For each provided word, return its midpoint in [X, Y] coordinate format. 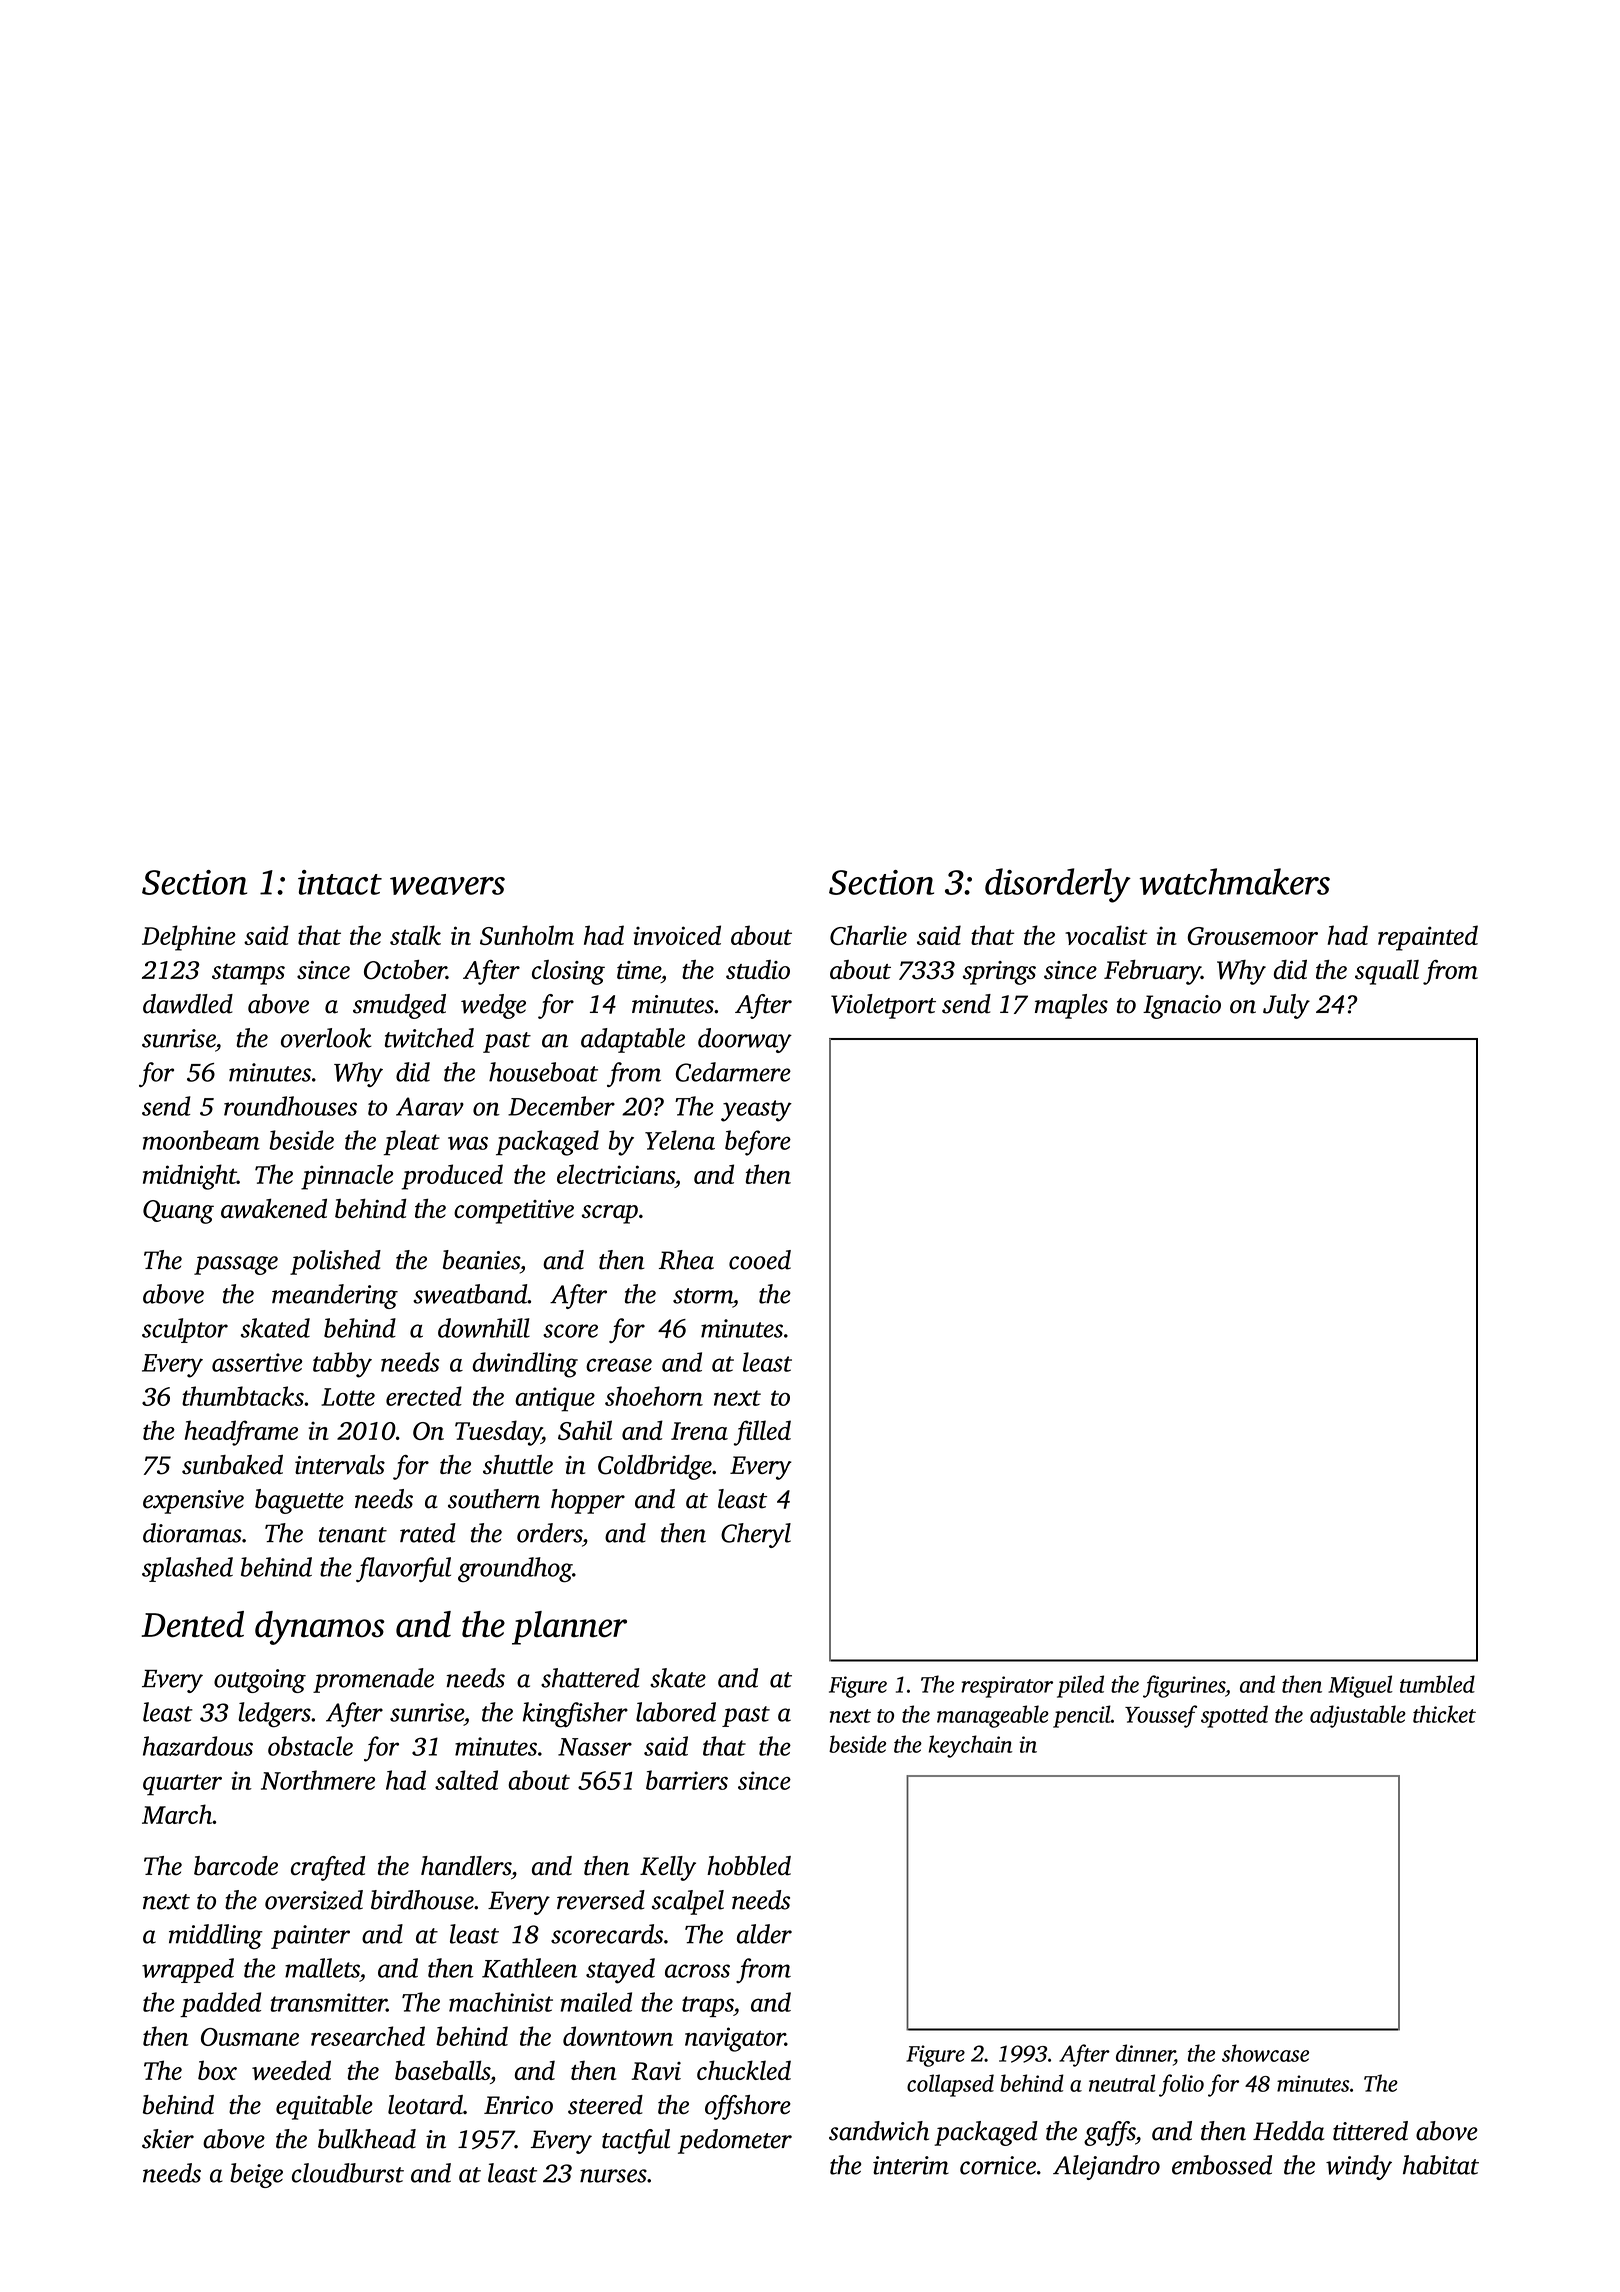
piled [1080, 1686]
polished [335, 1262]
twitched [429, 1038]
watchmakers [1235, 881]
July [1286, 1006]
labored [676, 1712]
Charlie [868, 935]
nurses [613, 2176]
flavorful [403, 1569]
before [758, 1143]
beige [256, 2175]
